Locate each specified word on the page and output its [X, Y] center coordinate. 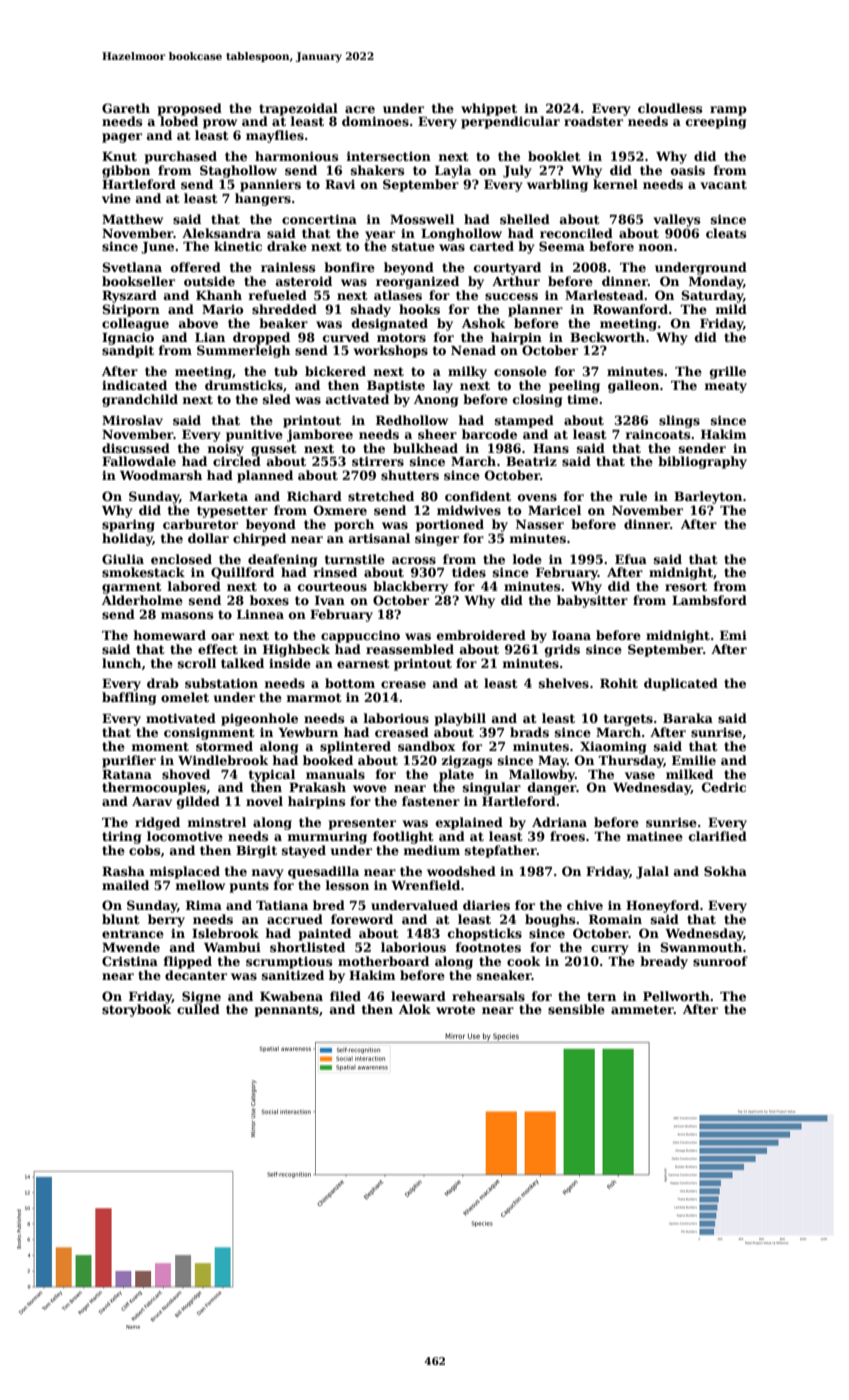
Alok [415, 1009]
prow [220, 124]
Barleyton [708, 497]
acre [360, 109]
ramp [728, 111]
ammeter [642, 1009]
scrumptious [289, 963]
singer [437, 540]
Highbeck [296, 650]
